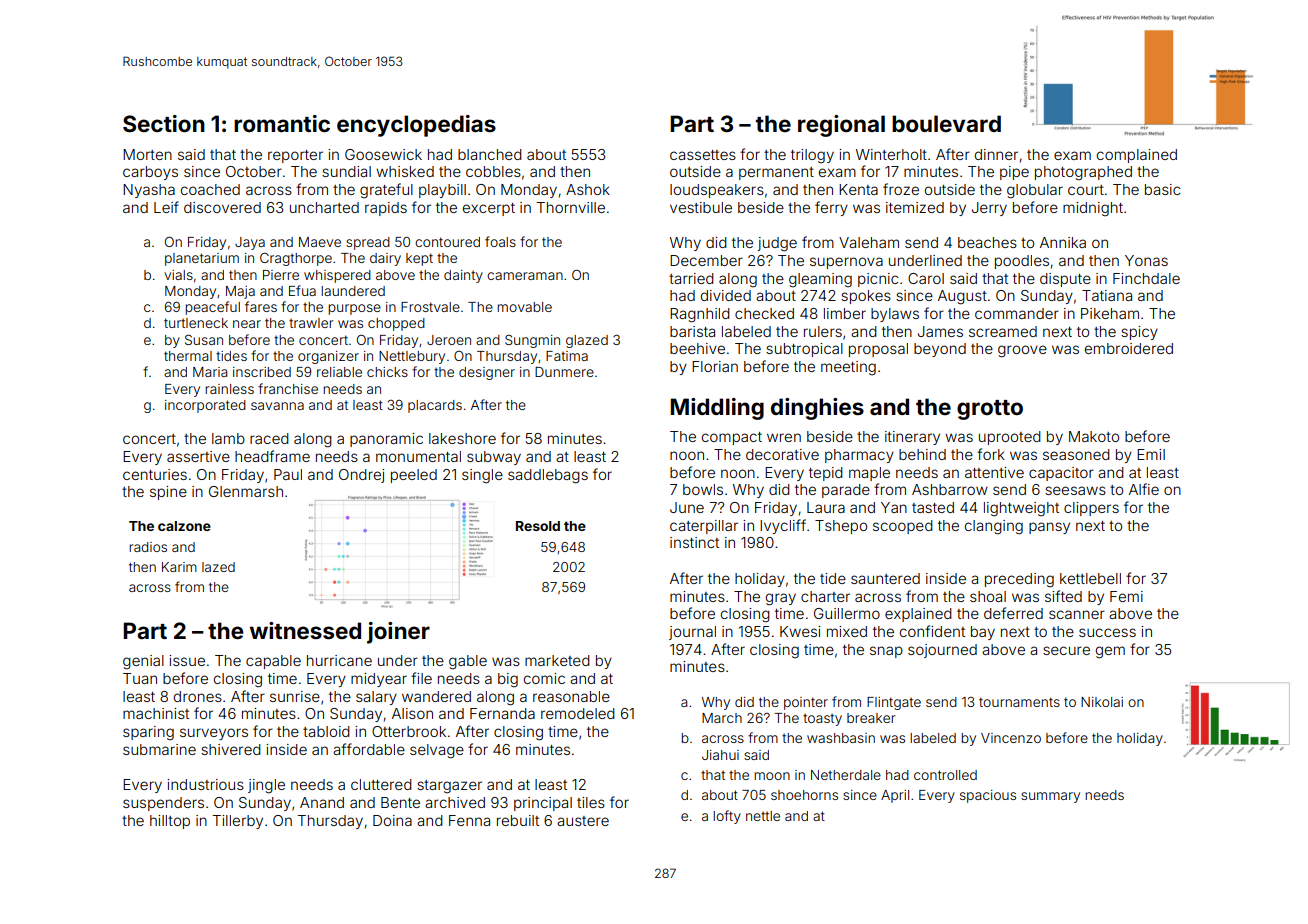 The image size is (1308, 924). What do you see at coordinates (178, 275) in the document?
I see `vials` at bounding box center [178, 275].
